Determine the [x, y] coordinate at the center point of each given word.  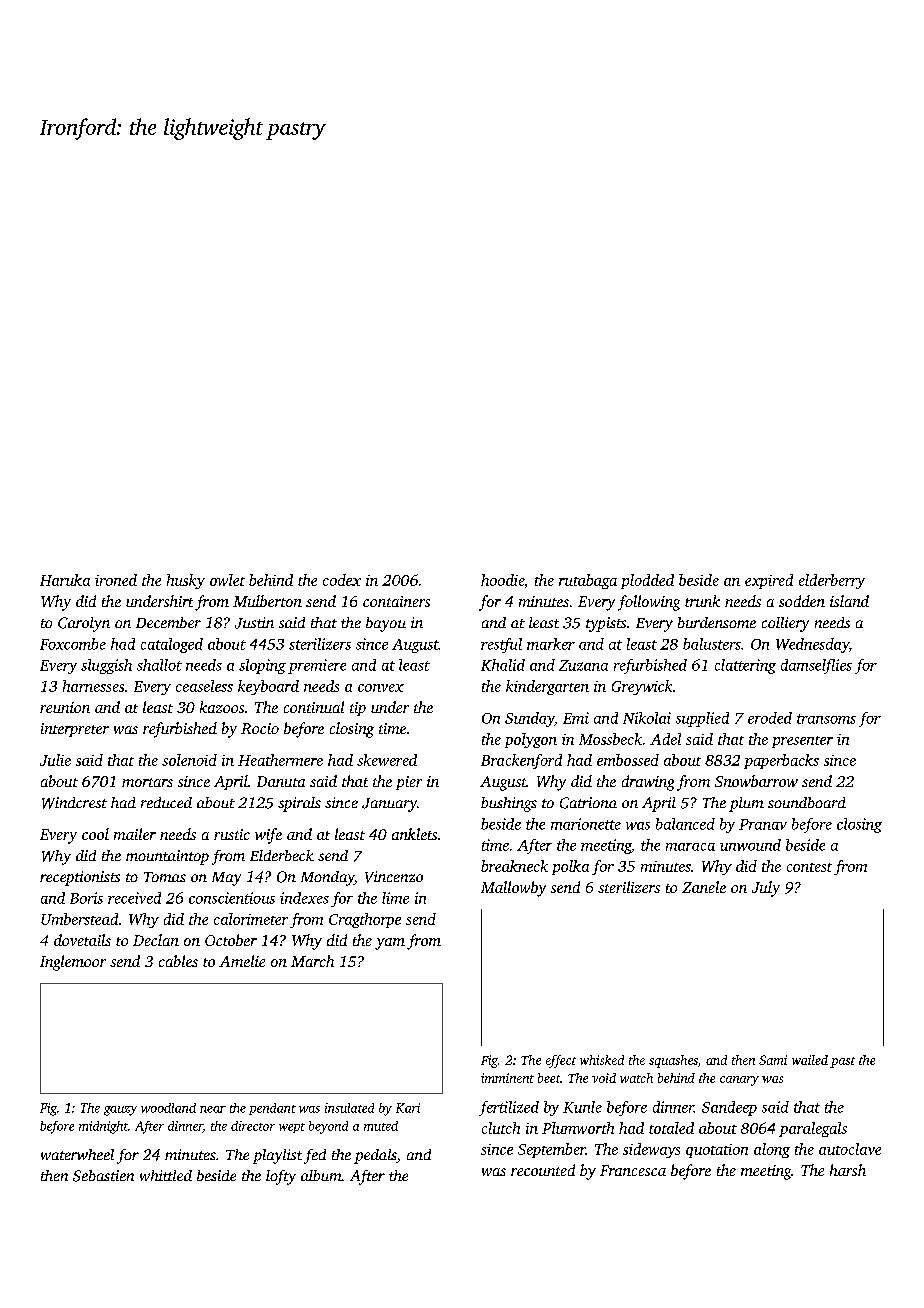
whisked [602, 1060]
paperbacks [781, 761]
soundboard [807, 802]
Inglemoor [73, 963]
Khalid [503, 665]
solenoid [189, 760]
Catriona [588, 803]
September [552, 1150]
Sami [773, 1060]
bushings [509, 804]
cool [95, 834]
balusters [712, 644]
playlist [277, 1156]
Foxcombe [73, 644]
